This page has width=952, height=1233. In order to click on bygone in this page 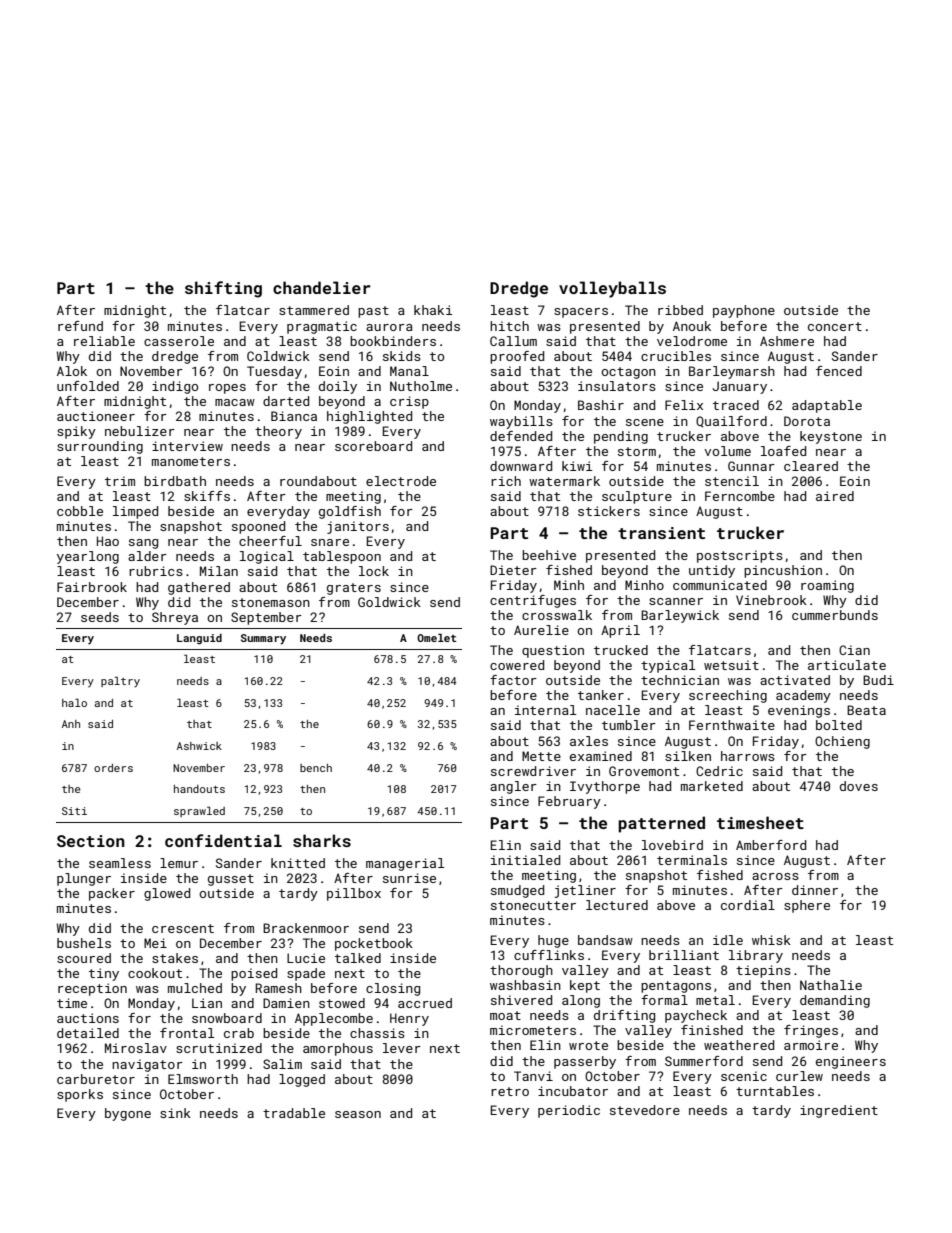, I will do `click(128, 1114)`.
